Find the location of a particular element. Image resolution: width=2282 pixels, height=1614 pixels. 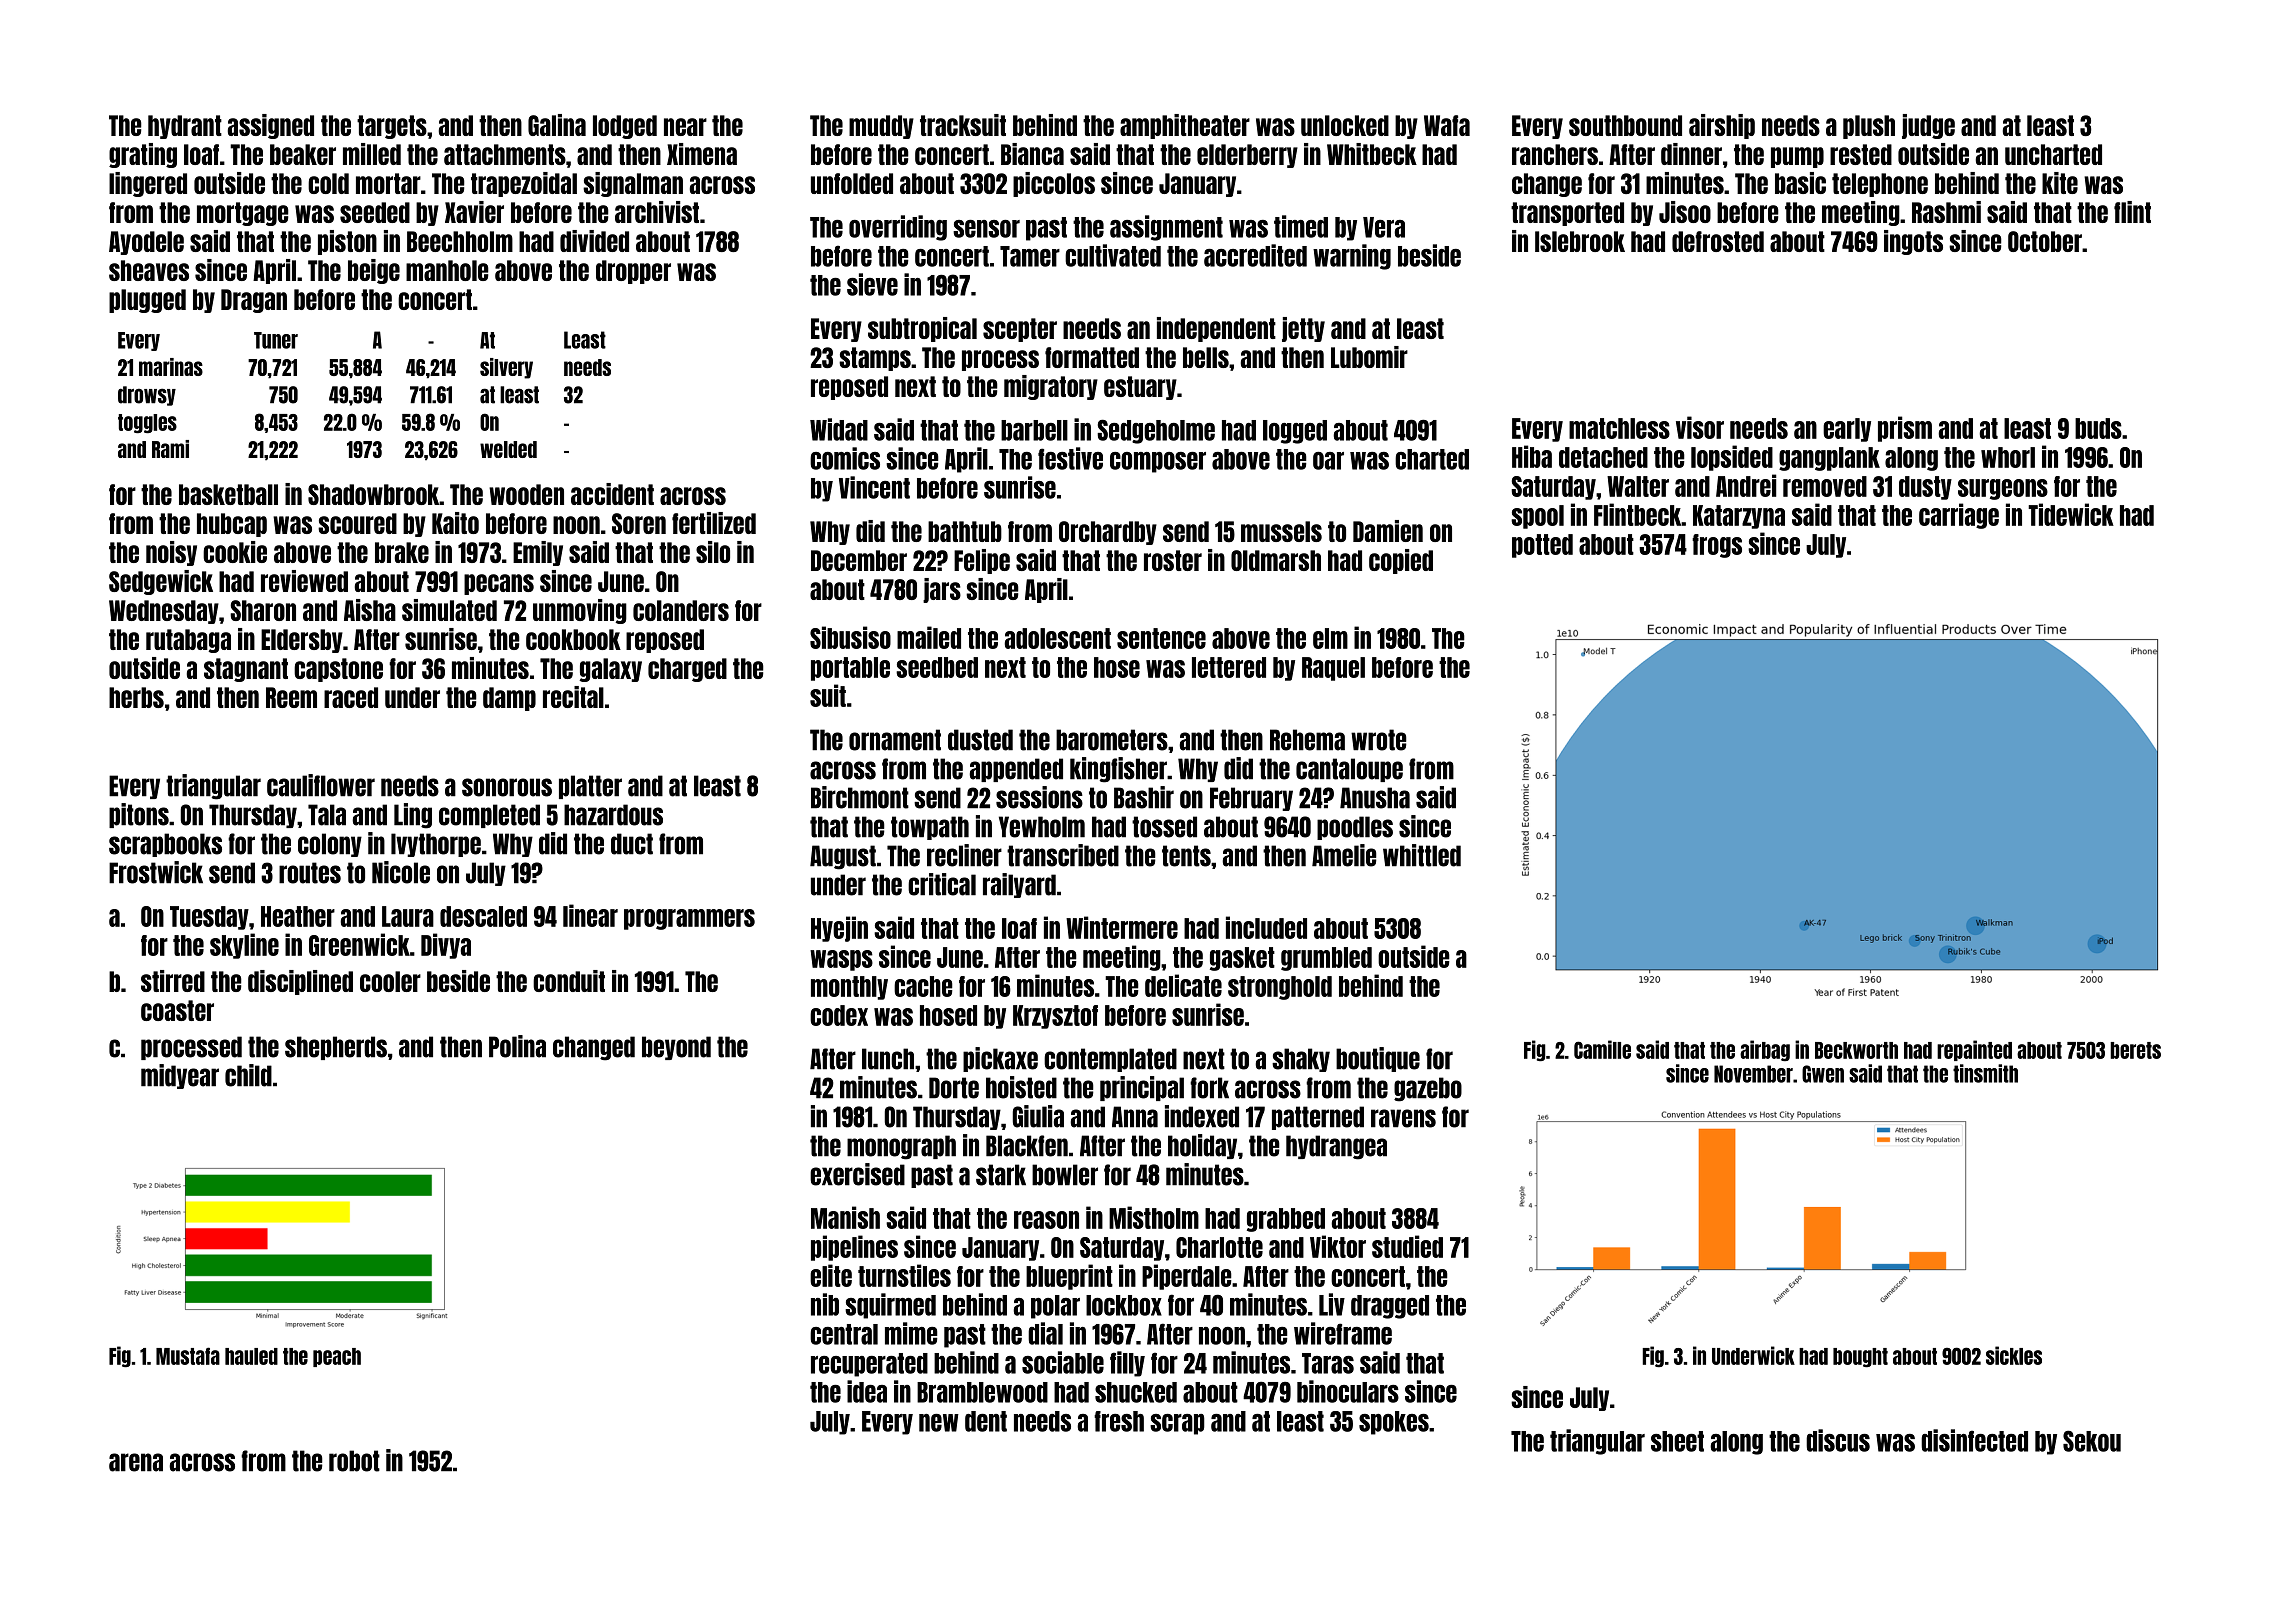

tinsmith is located at coordinates (1985, 1073).
